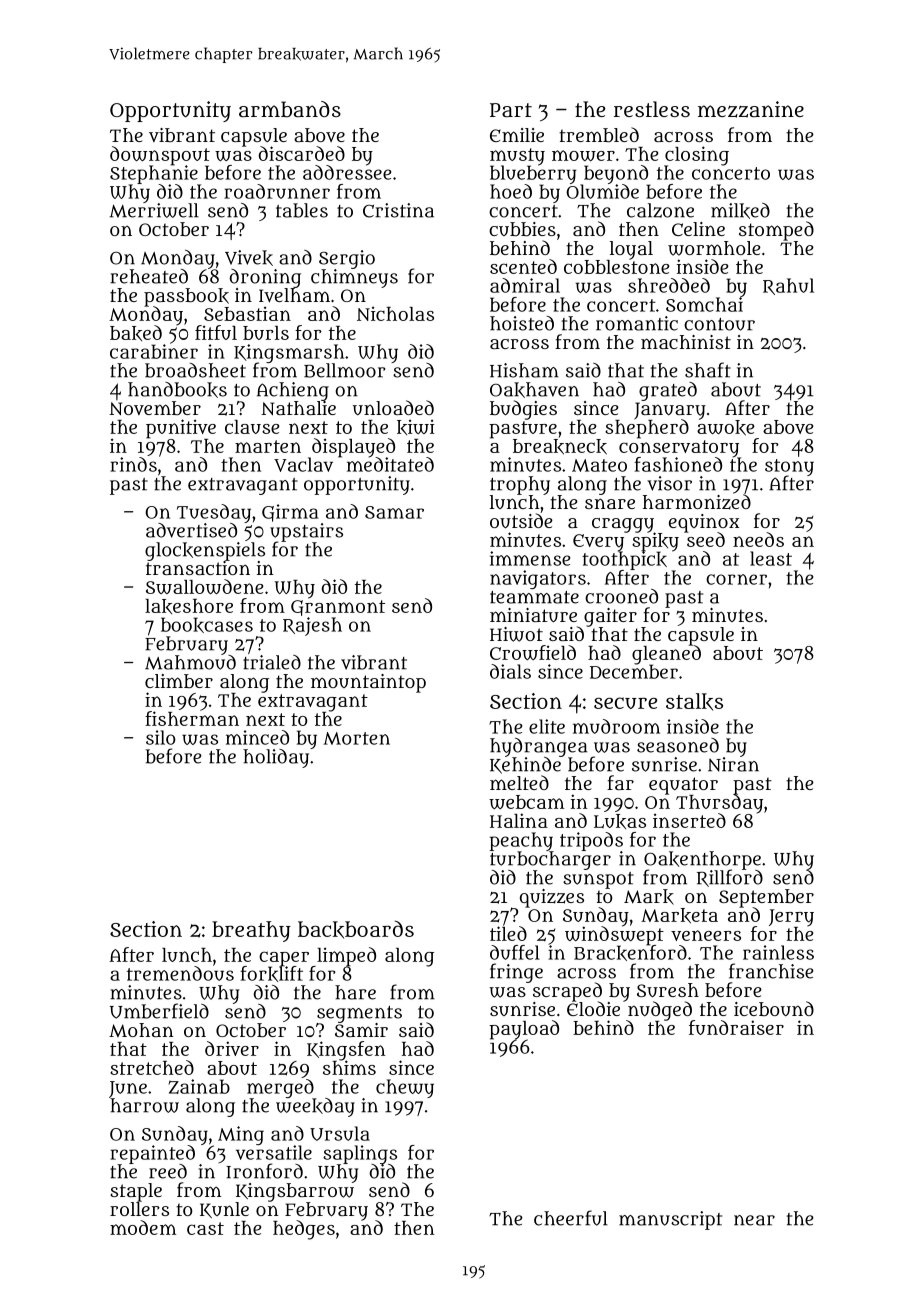  Describe the element at coordinates (304, 1230) in the screenshot. I see `hedges` at that location.
